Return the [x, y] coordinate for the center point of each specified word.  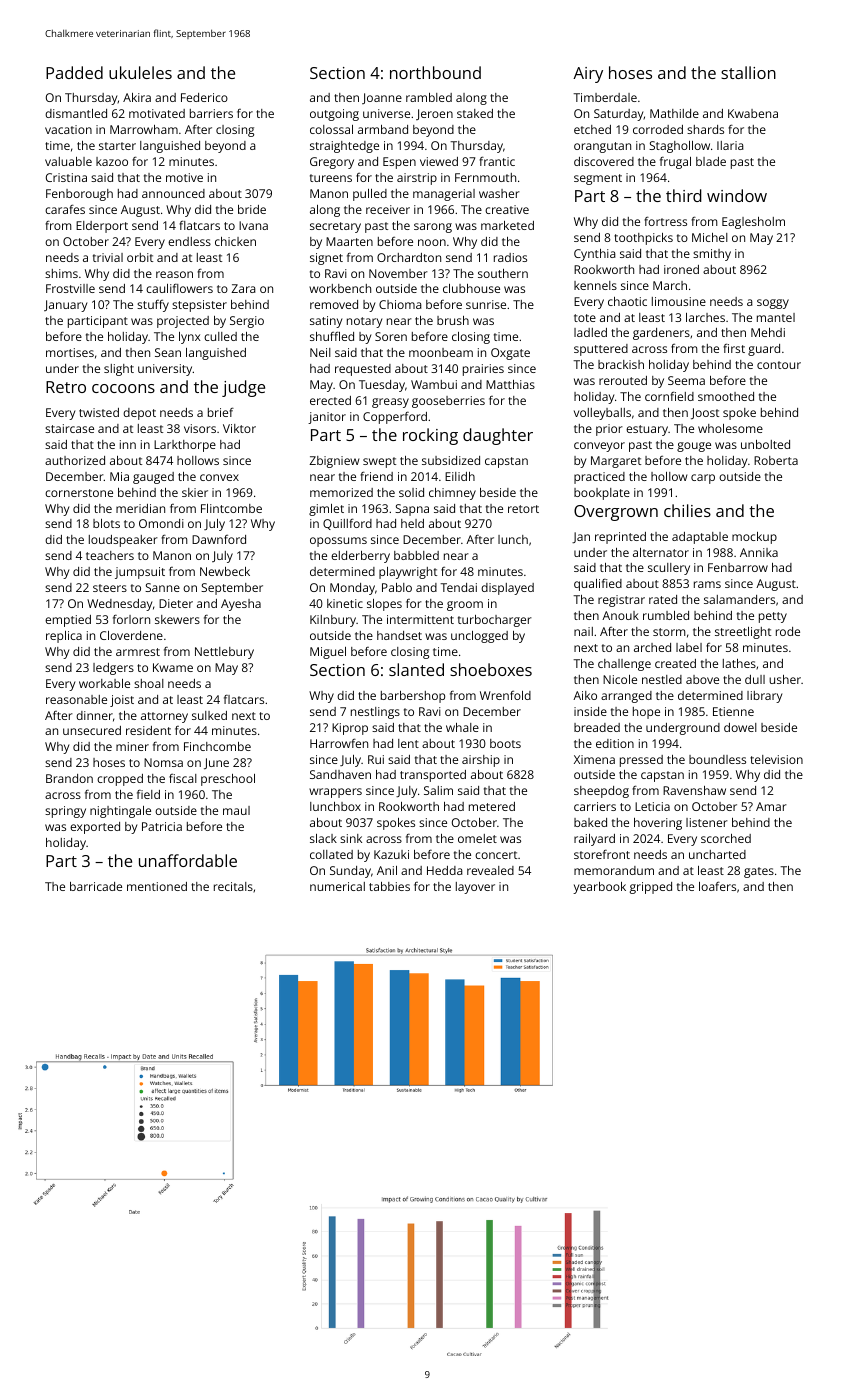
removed [334, 304]
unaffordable [188, 860]
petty [773, 617]
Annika [759, 552]
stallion [748, 72]
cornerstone [79, 493]
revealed [490, 870]
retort [523, 509]
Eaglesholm [753, 223]
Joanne [382, 98]
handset [399, 635]
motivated [157, 113]
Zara [243, 288]
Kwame [173, 667]
